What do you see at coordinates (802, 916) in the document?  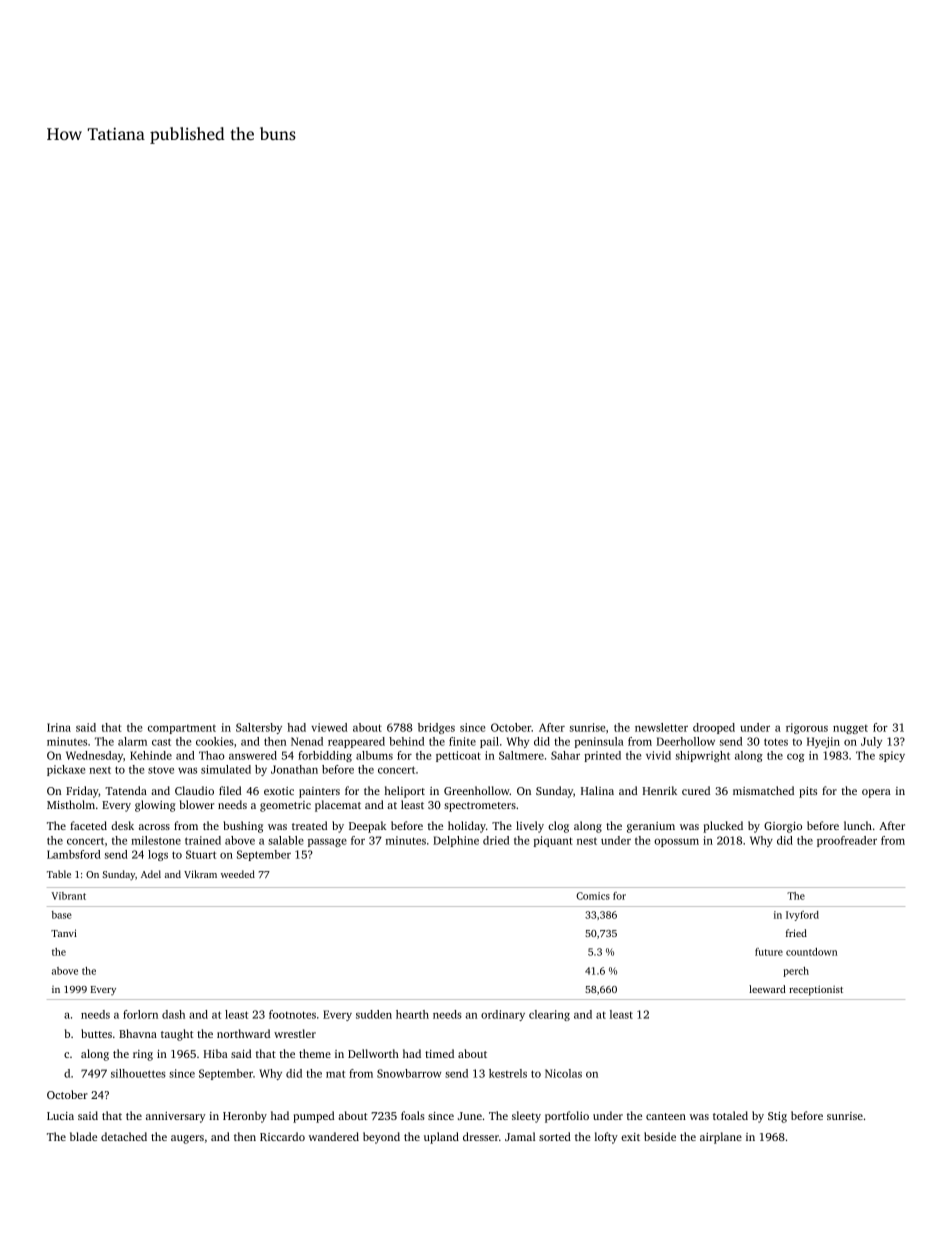 I see `Ivyford` at bounding box center [802, 916].
